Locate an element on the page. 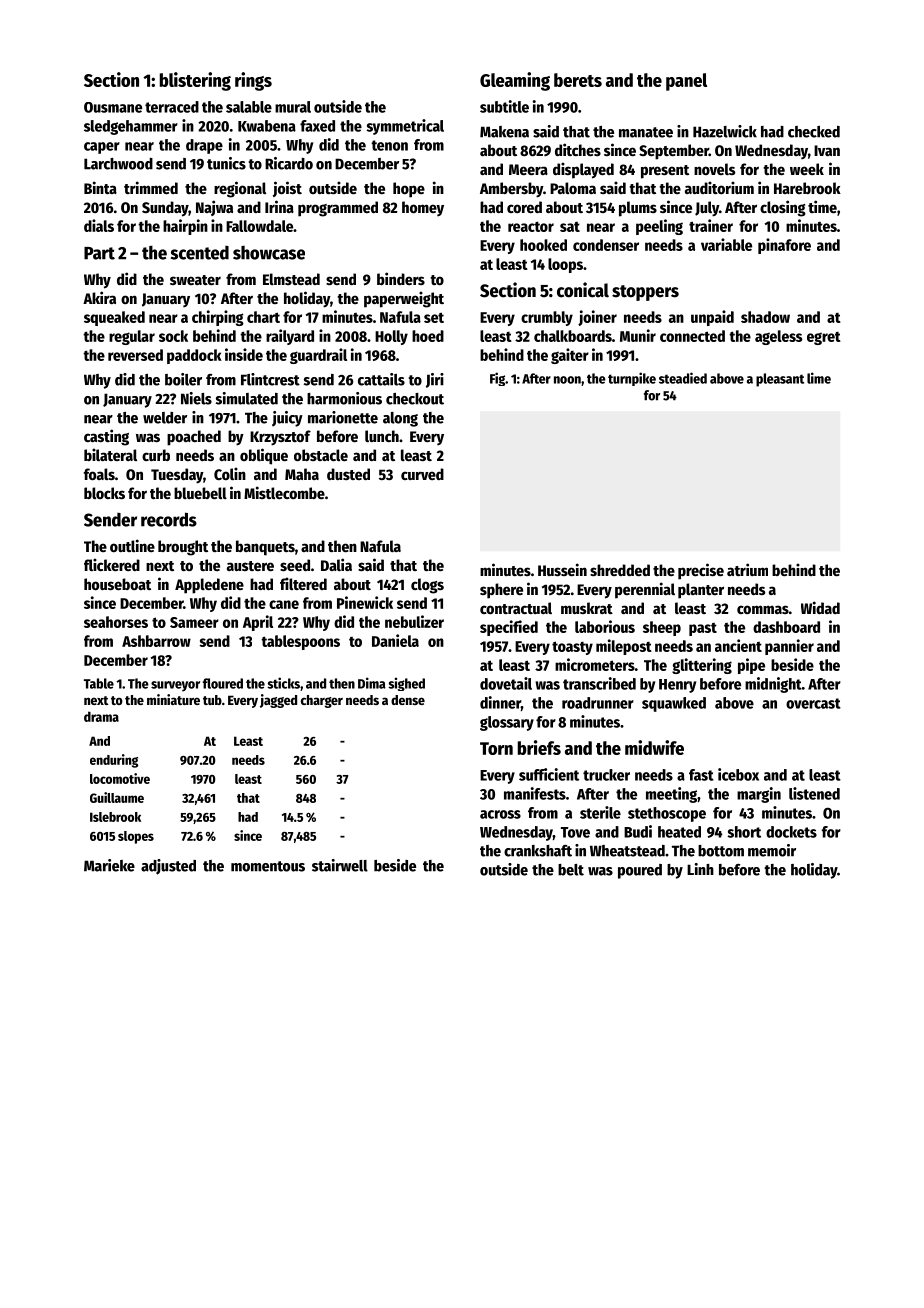 The width and height of the image is (924, 1308). Makena is located at coordinates (504, 132).
